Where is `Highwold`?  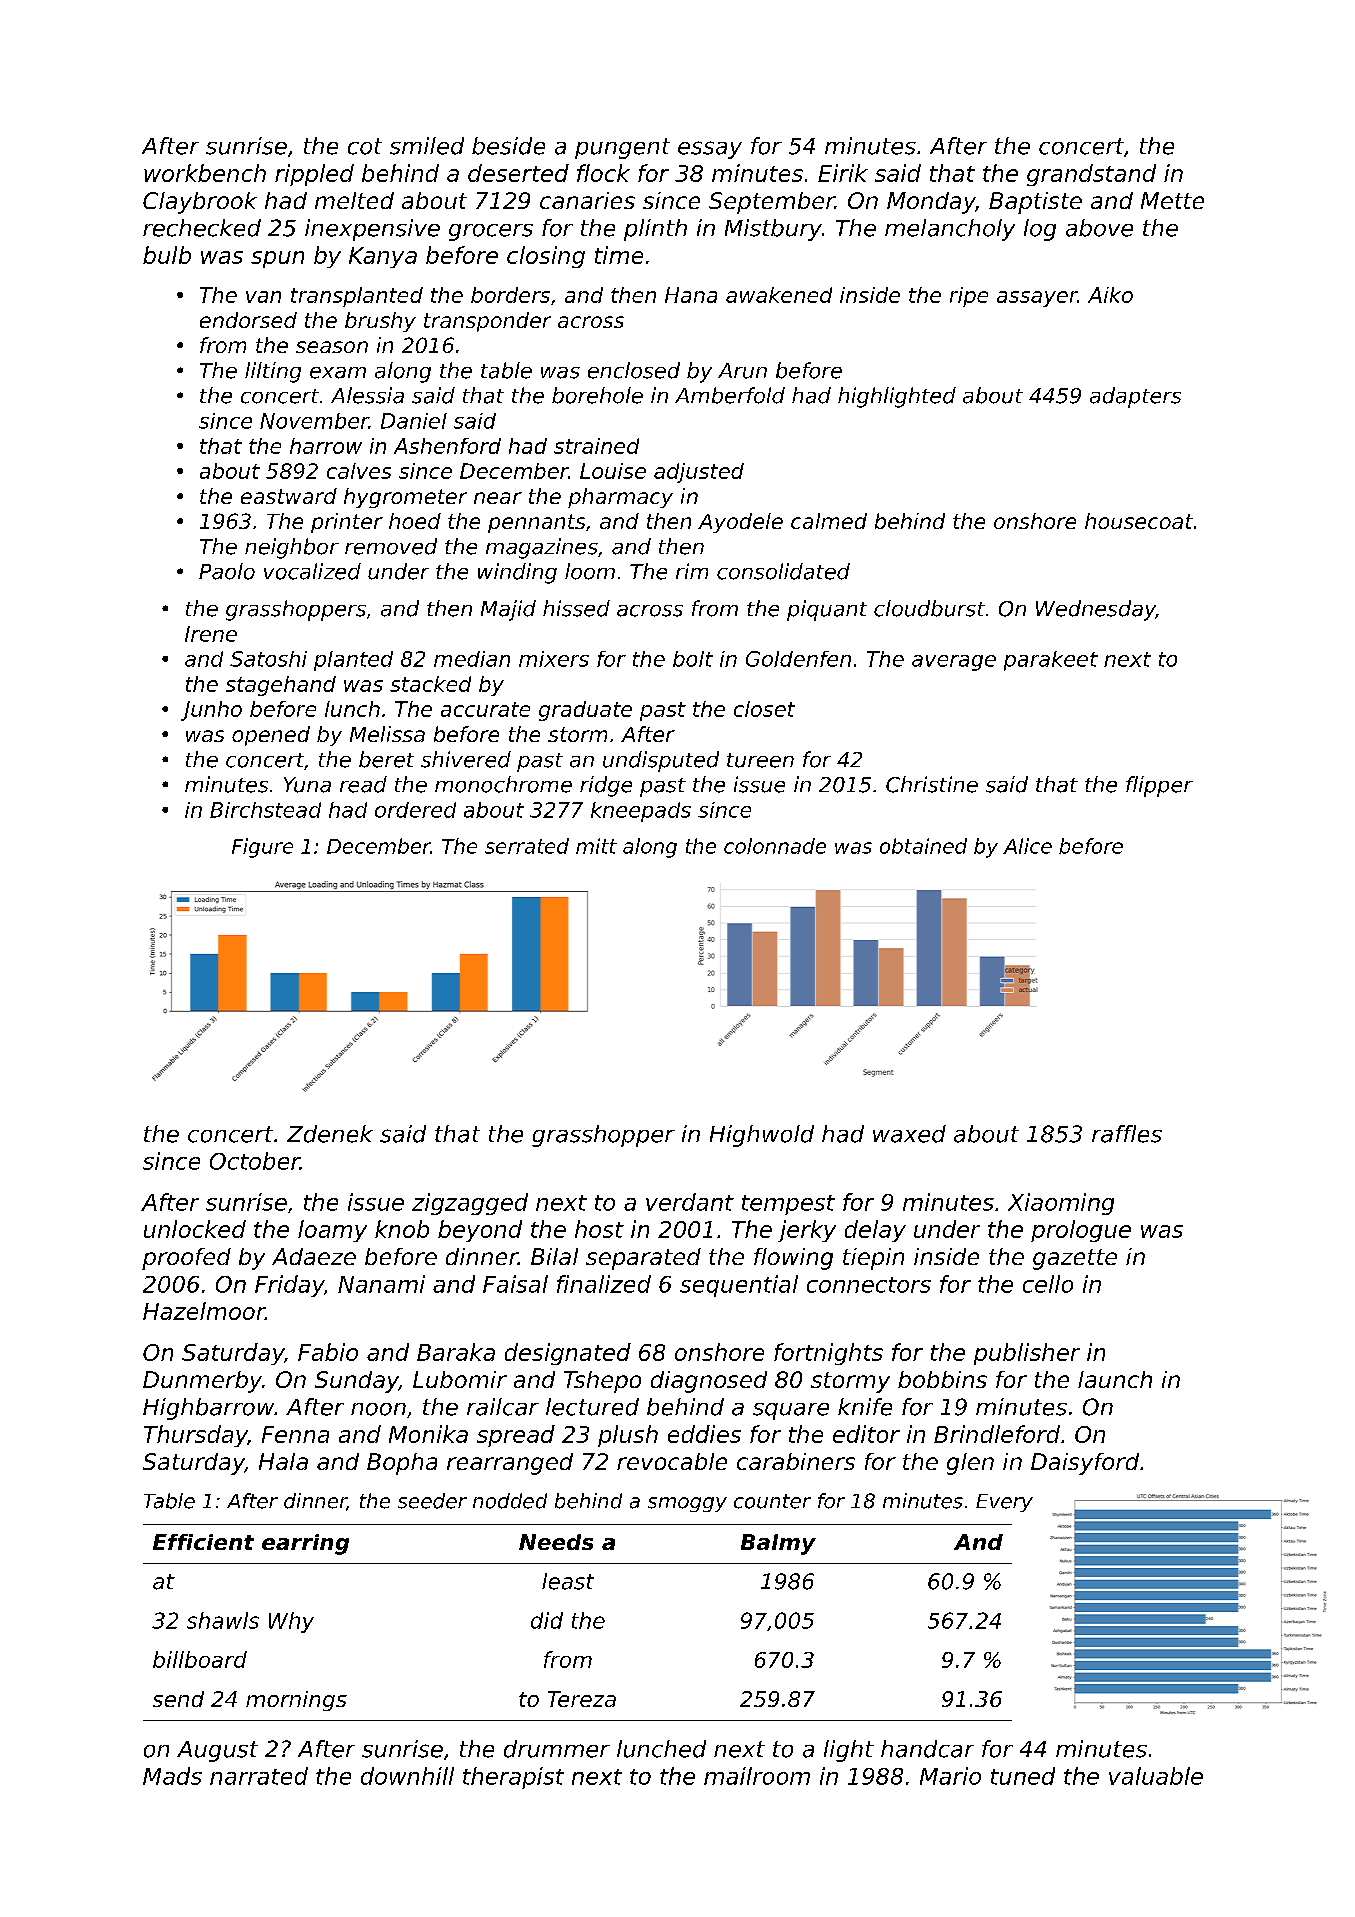
Highwold is located at coordinates (762, 1136).
